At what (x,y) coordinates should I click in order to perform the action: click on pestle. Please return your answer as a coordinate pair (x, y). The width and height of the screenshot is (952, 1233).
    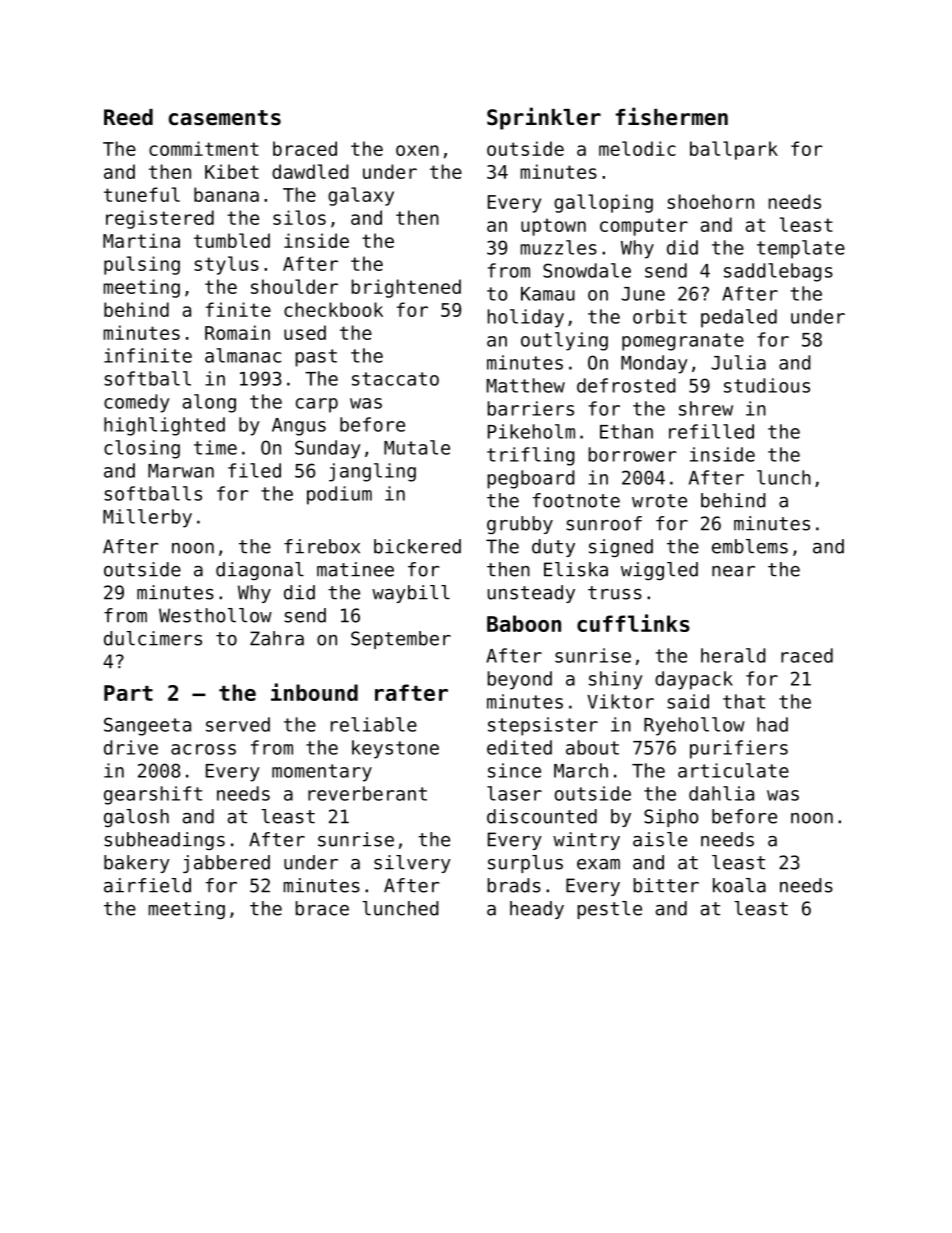
    Looking at the image, I should click on (609, 910).
